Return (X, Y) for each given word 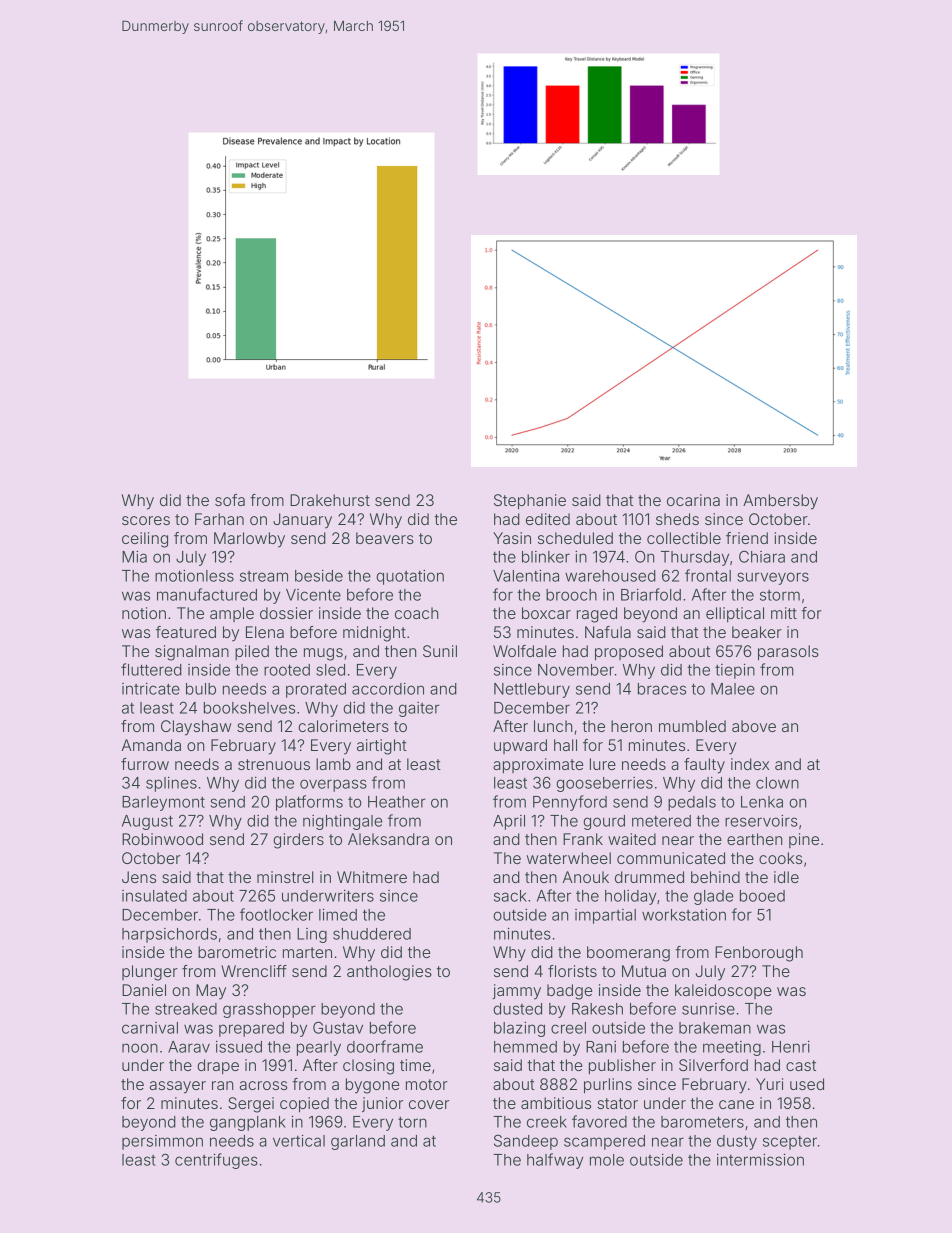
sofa (230, 500)
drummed (649, 877)
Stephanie (530, 502)
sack (510, 896)
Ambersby (780, 502)
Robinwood (162, 839)
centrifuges (216, 1161)
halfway (555, 1161)
